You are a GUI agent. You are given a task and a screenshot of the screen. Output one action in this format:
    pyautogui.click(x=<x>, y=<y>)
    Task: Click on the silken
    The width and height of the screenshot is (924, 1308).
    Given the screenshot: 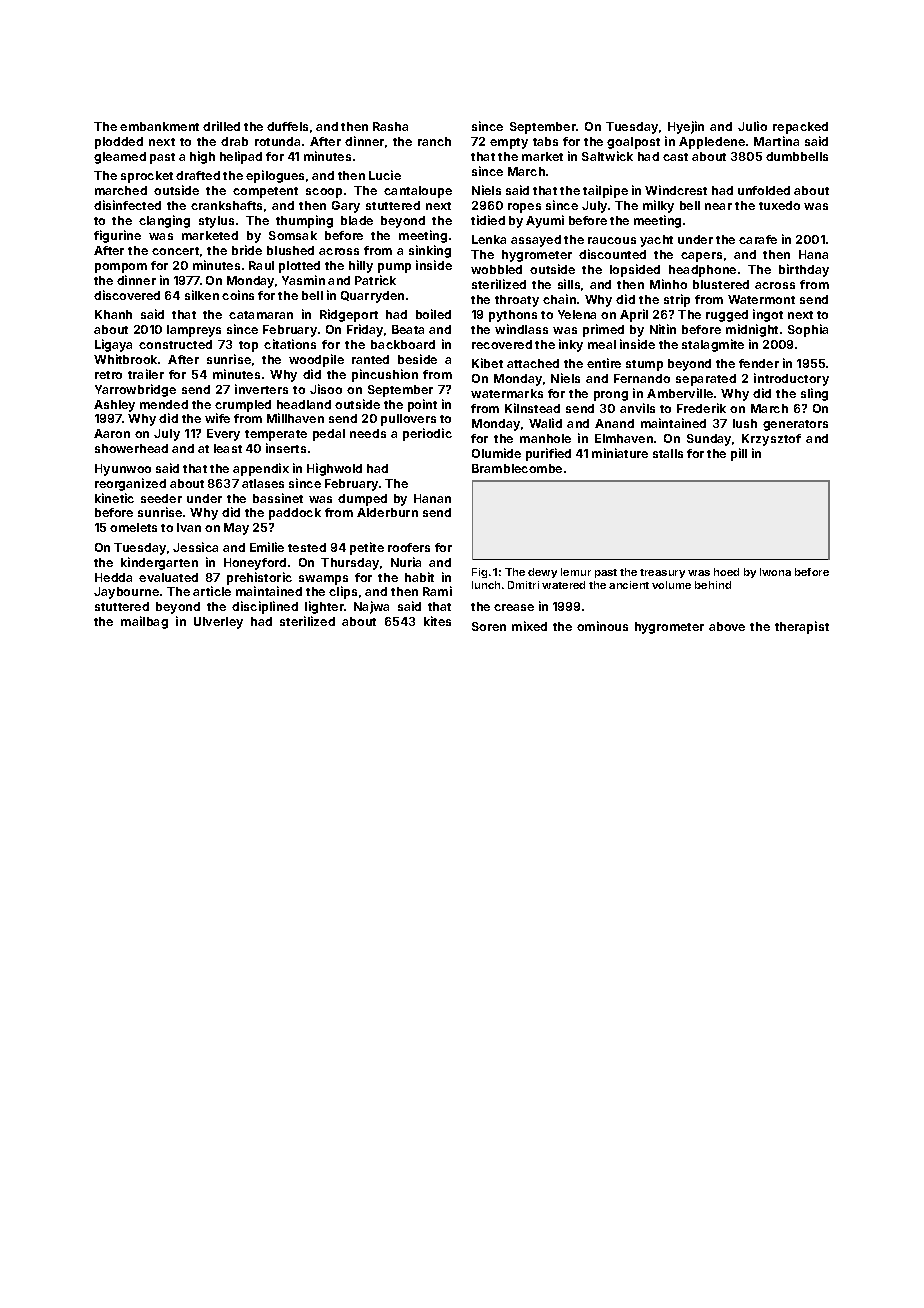 What is the action you would take?
    pyautogui.click(x=202, y=295)
